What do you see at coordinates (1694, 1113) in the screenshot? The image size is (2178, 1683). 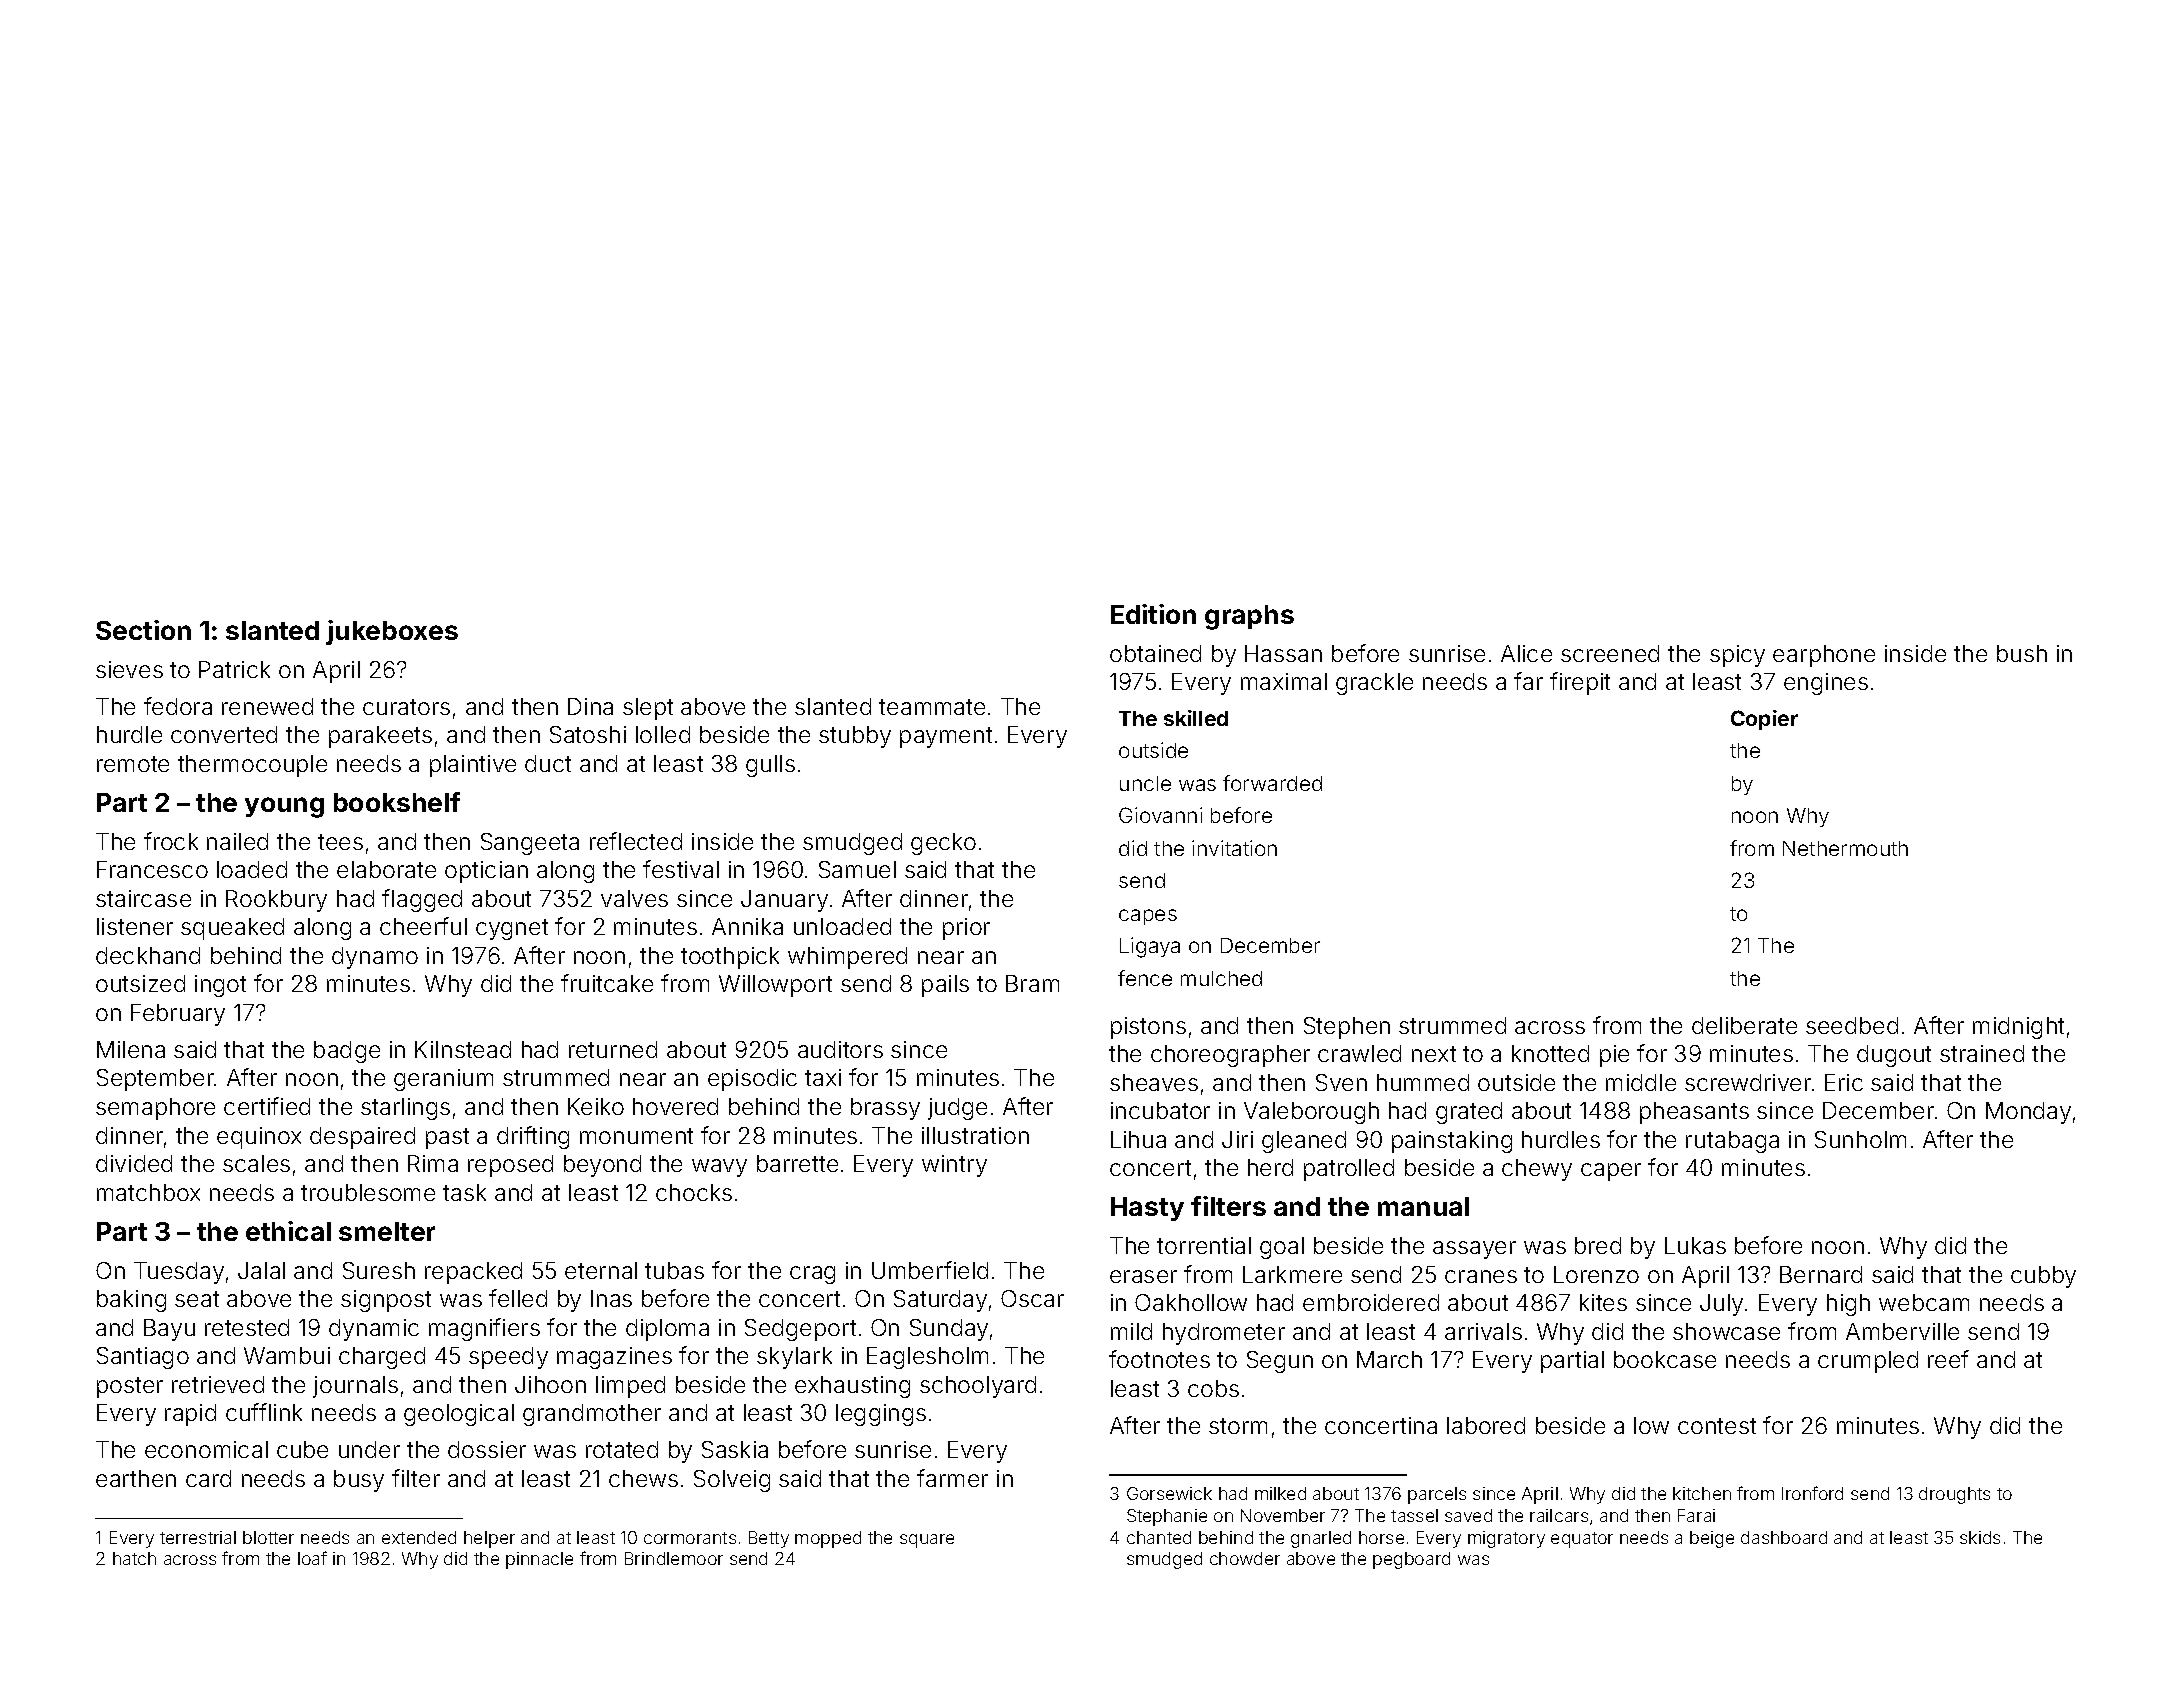 I see `pheasants` at bounding box center [1694, 1113].
